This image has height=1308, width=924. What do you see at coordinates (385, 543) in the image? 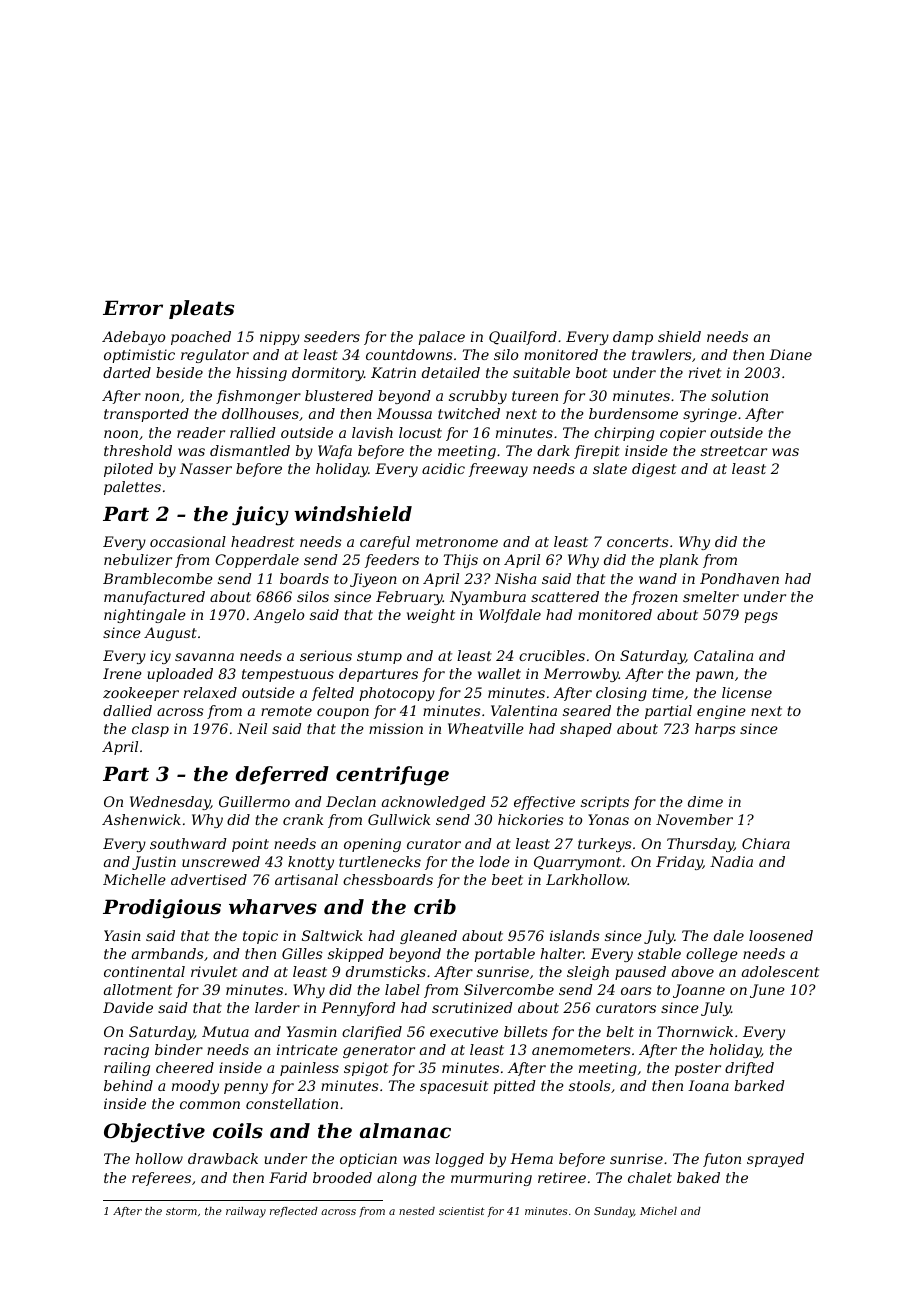
I see `careful` at bounding box center [385, 543].
